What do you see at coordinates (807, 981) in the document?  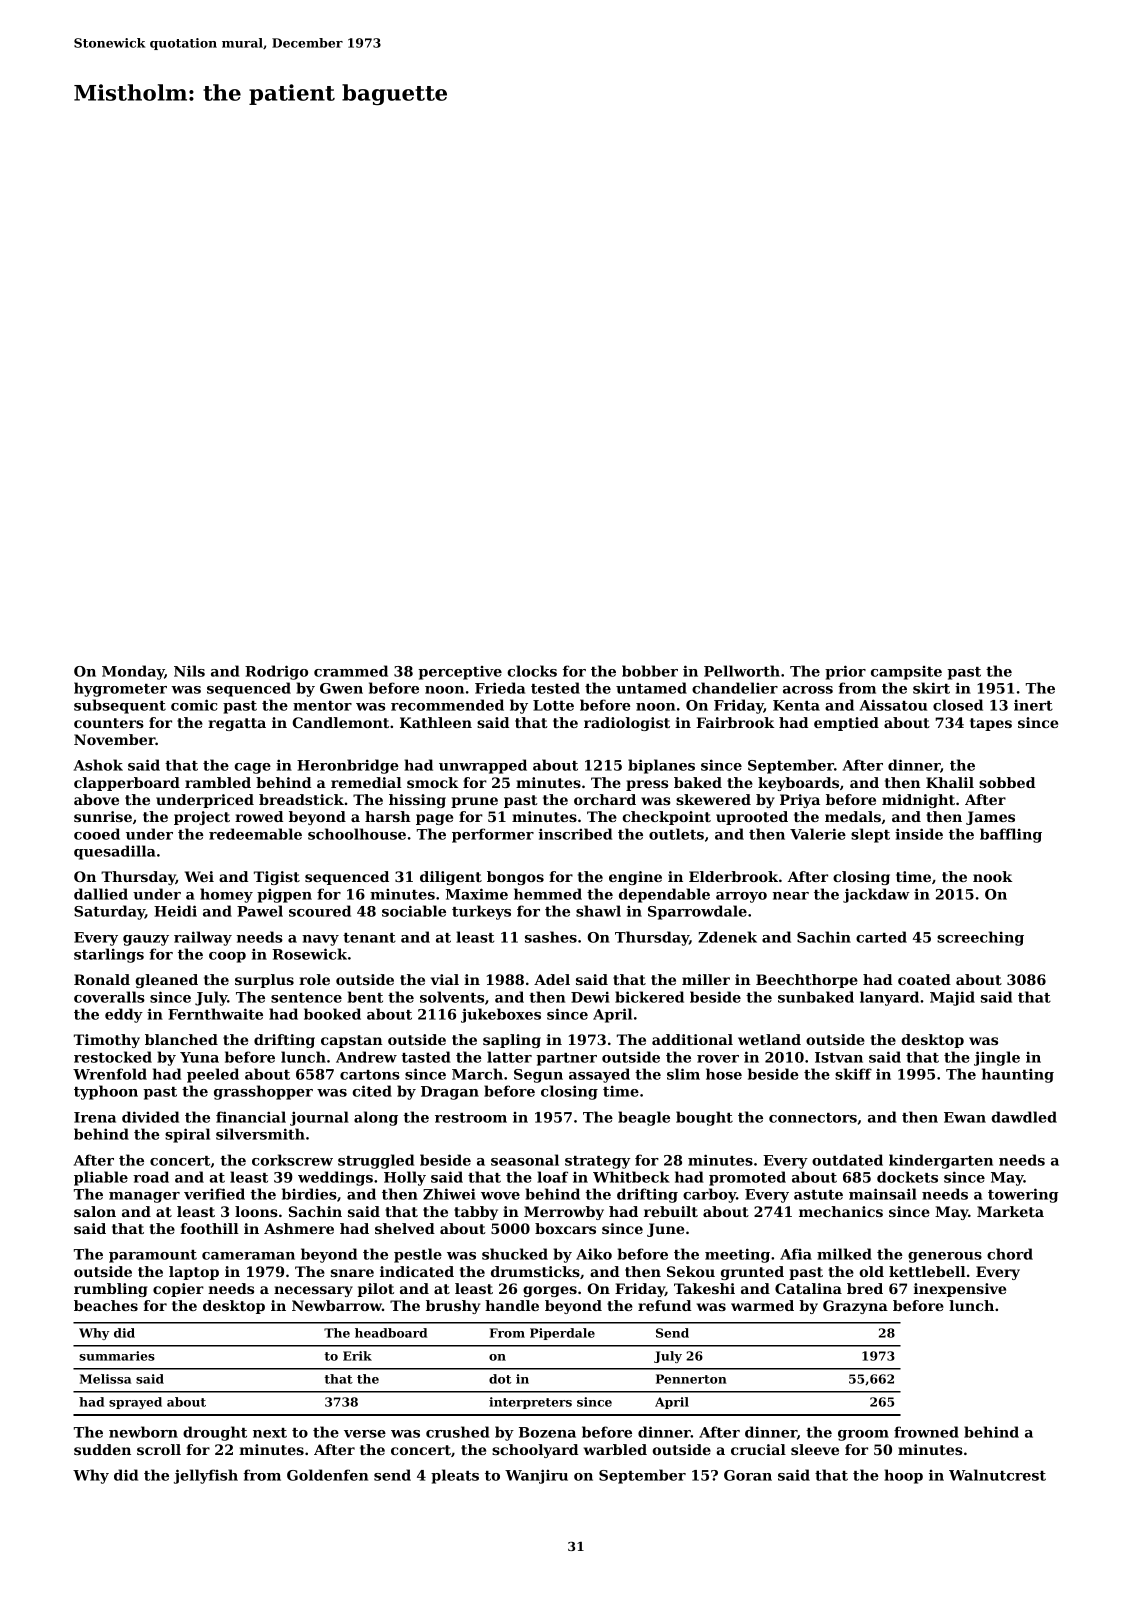 I see `Beechthorpe` at bounding box center [807, 981].
